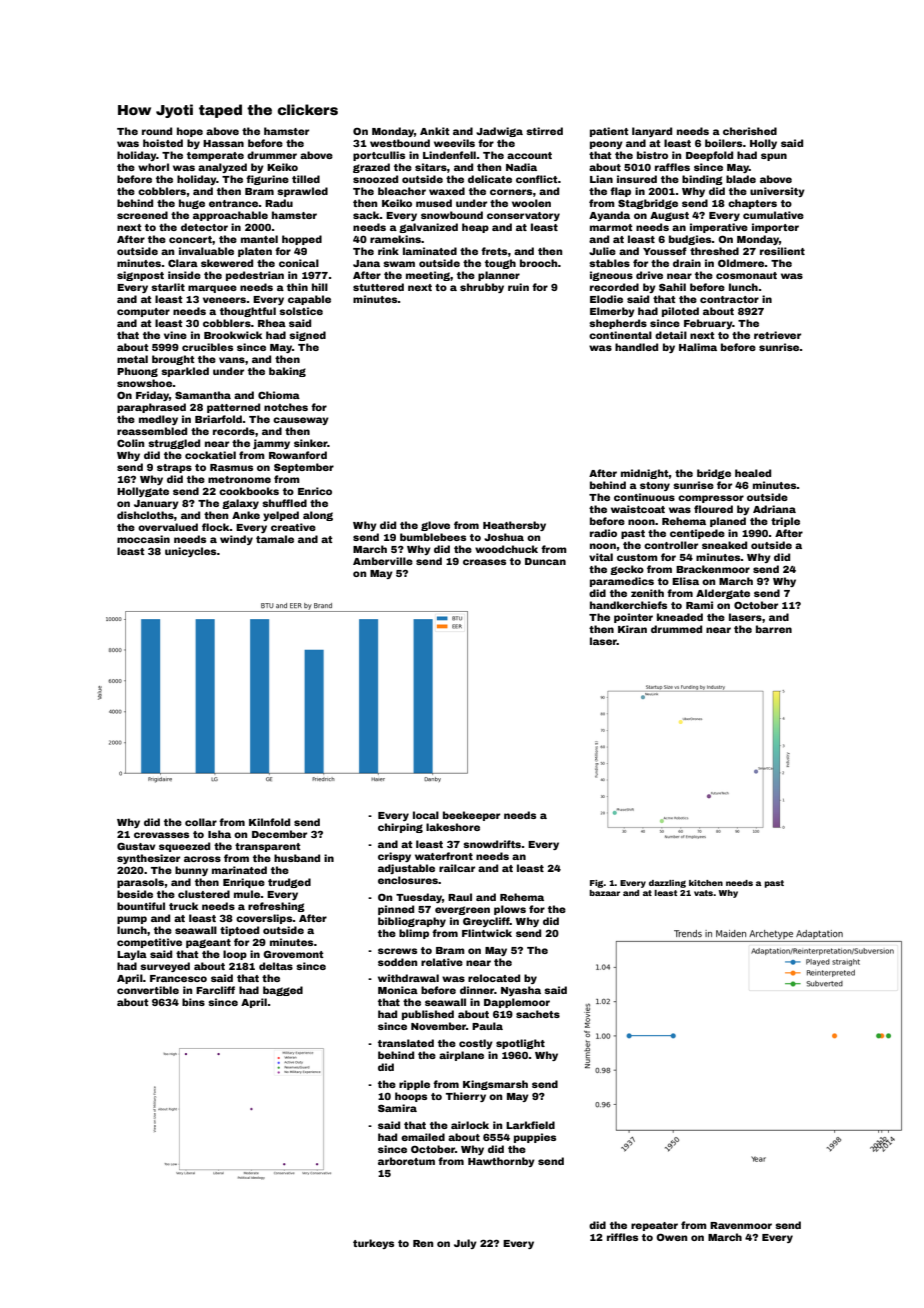  Describe the element at coordinates (622, 1237) in the screenshot. I see `riffles` at that location.
